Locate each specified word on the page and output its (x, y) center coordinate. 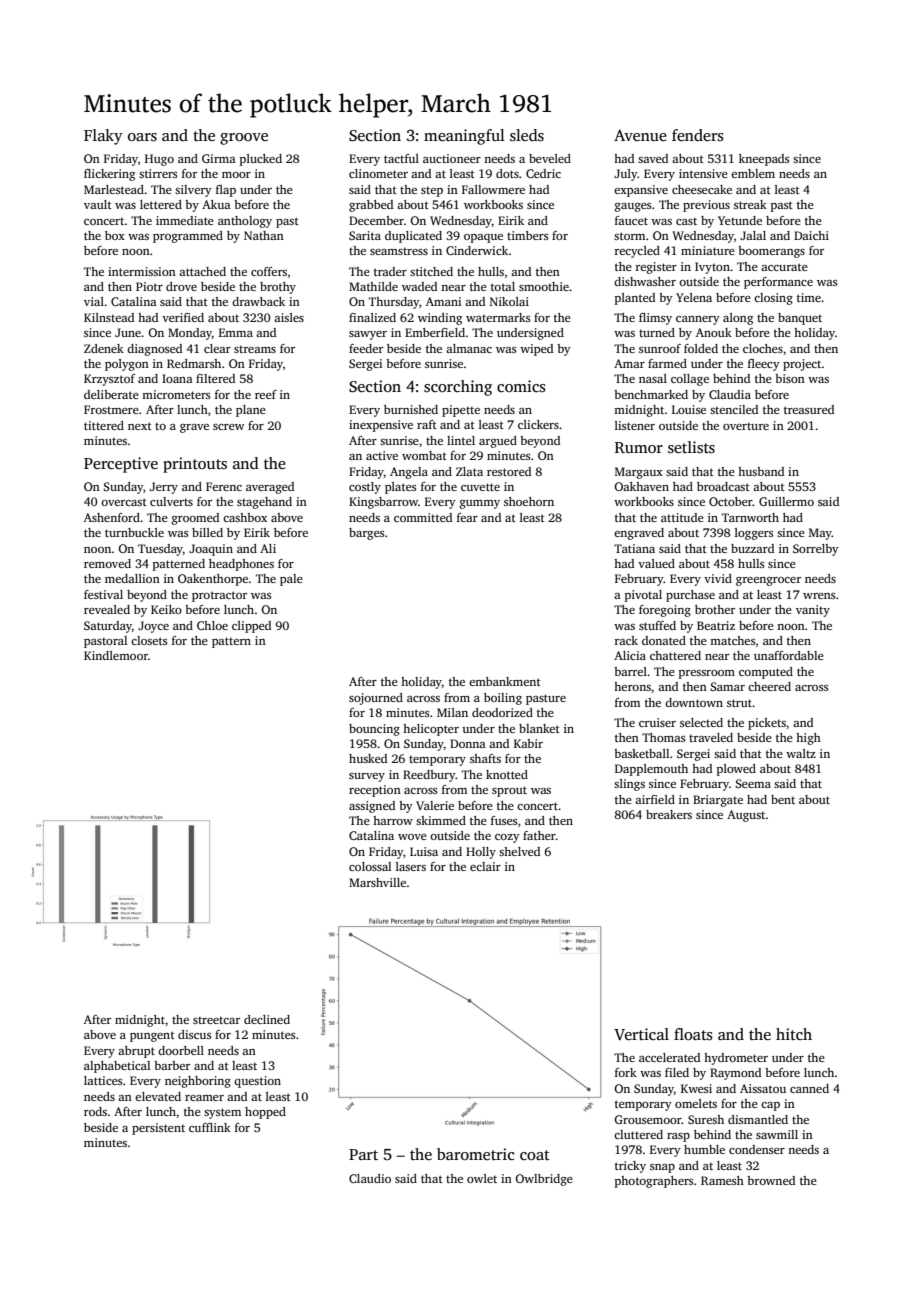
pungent (152, 1036)
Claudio (370, 1178)
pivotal (643, 596)
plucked (261, 160)
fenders (698, 135)
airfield (655, 799)
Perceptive (121, 465)
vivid (718, 578)
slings (629, 785)
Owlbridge (544, 1180)
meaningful (464, 137)
